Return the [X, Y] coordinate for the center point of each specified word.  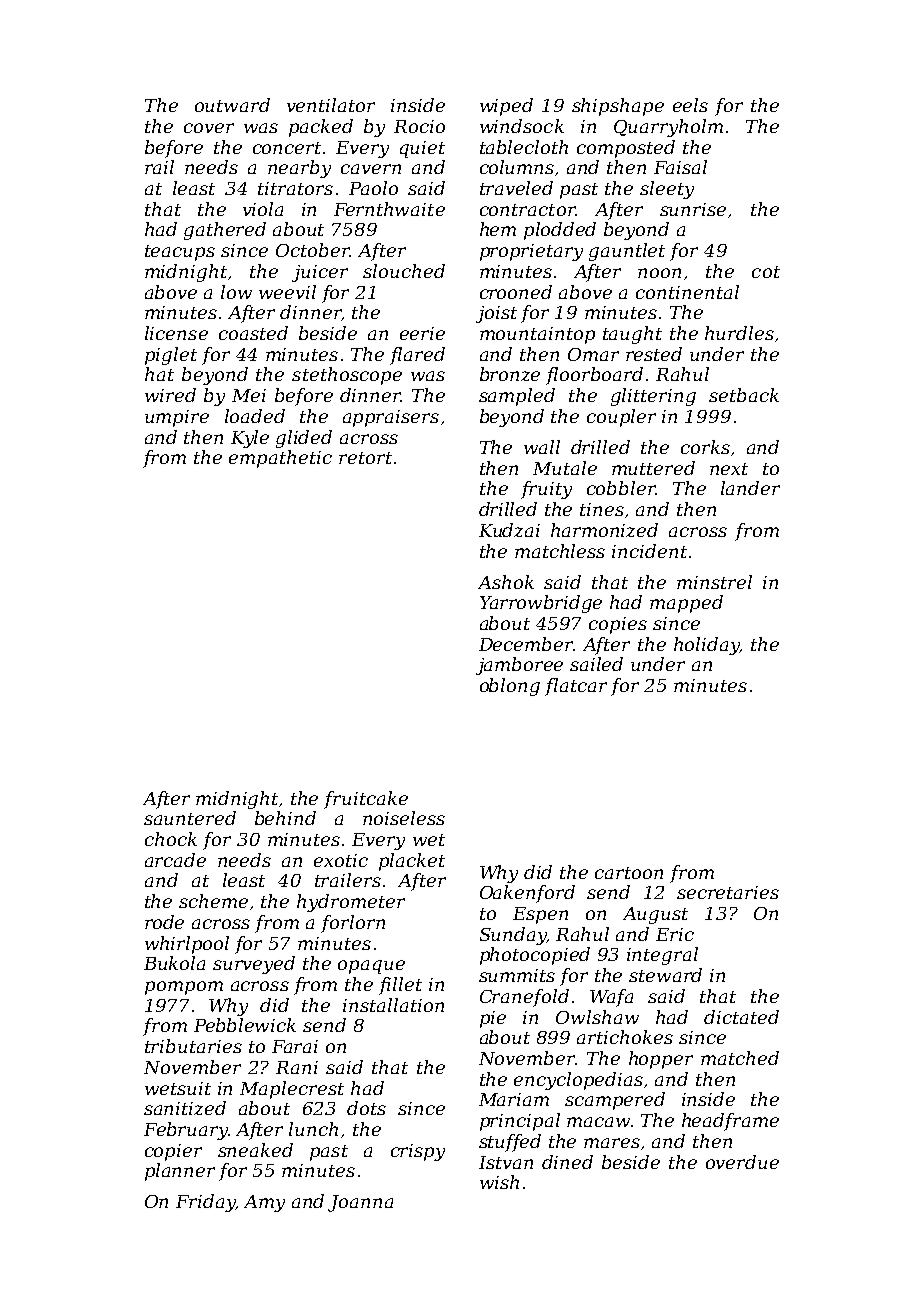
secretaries [728, 892]
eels [690, 105]
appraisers [391, 418]
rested [654, 354]
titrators [295, 188]
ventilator [331, 105]
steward [665, 975]
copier [173, 1152]
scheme [213, 901]
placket [412, 862]
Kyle [250, 439]
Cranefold [524, 998]
